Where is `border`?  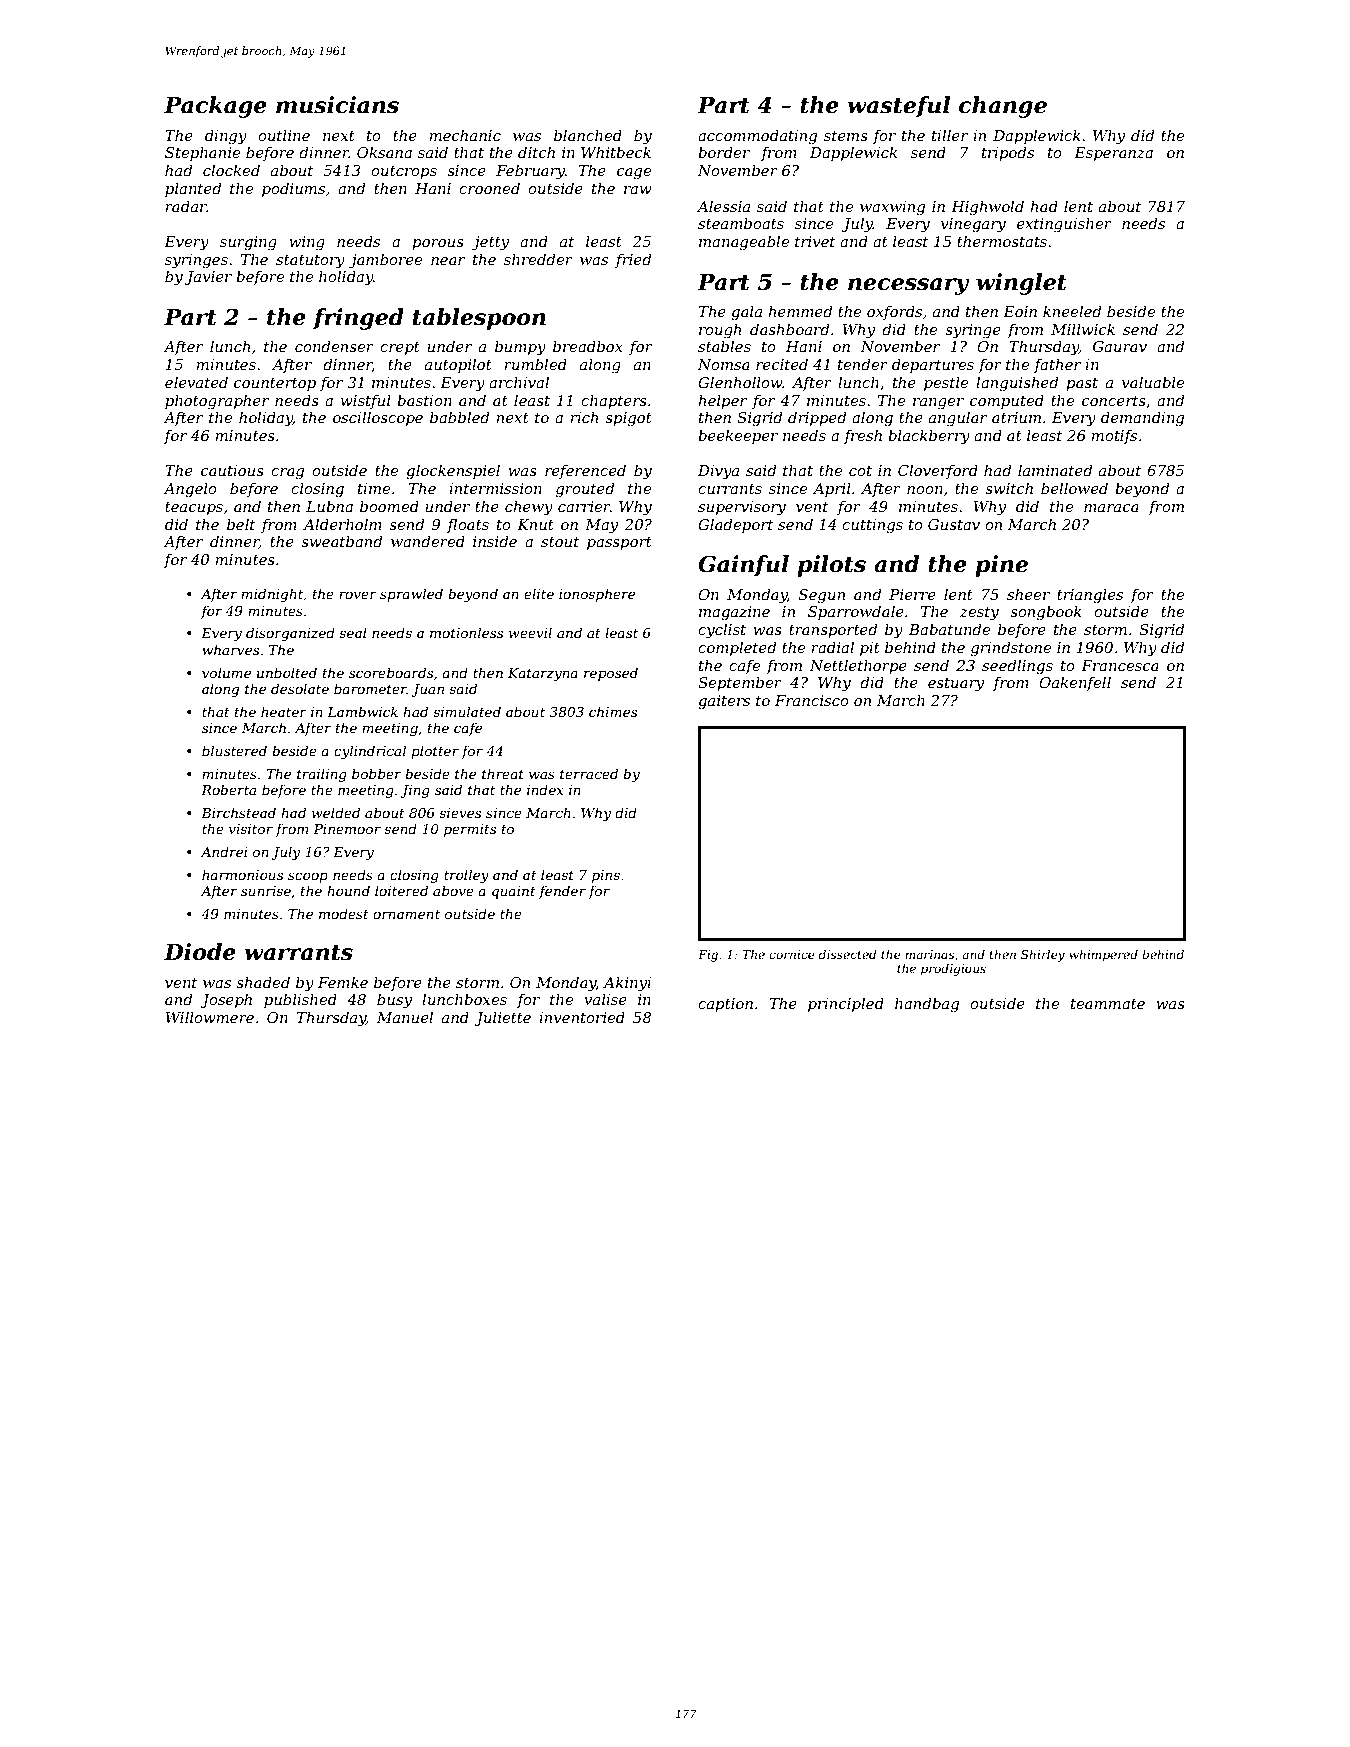
border is located at coordinates (724, 152).
